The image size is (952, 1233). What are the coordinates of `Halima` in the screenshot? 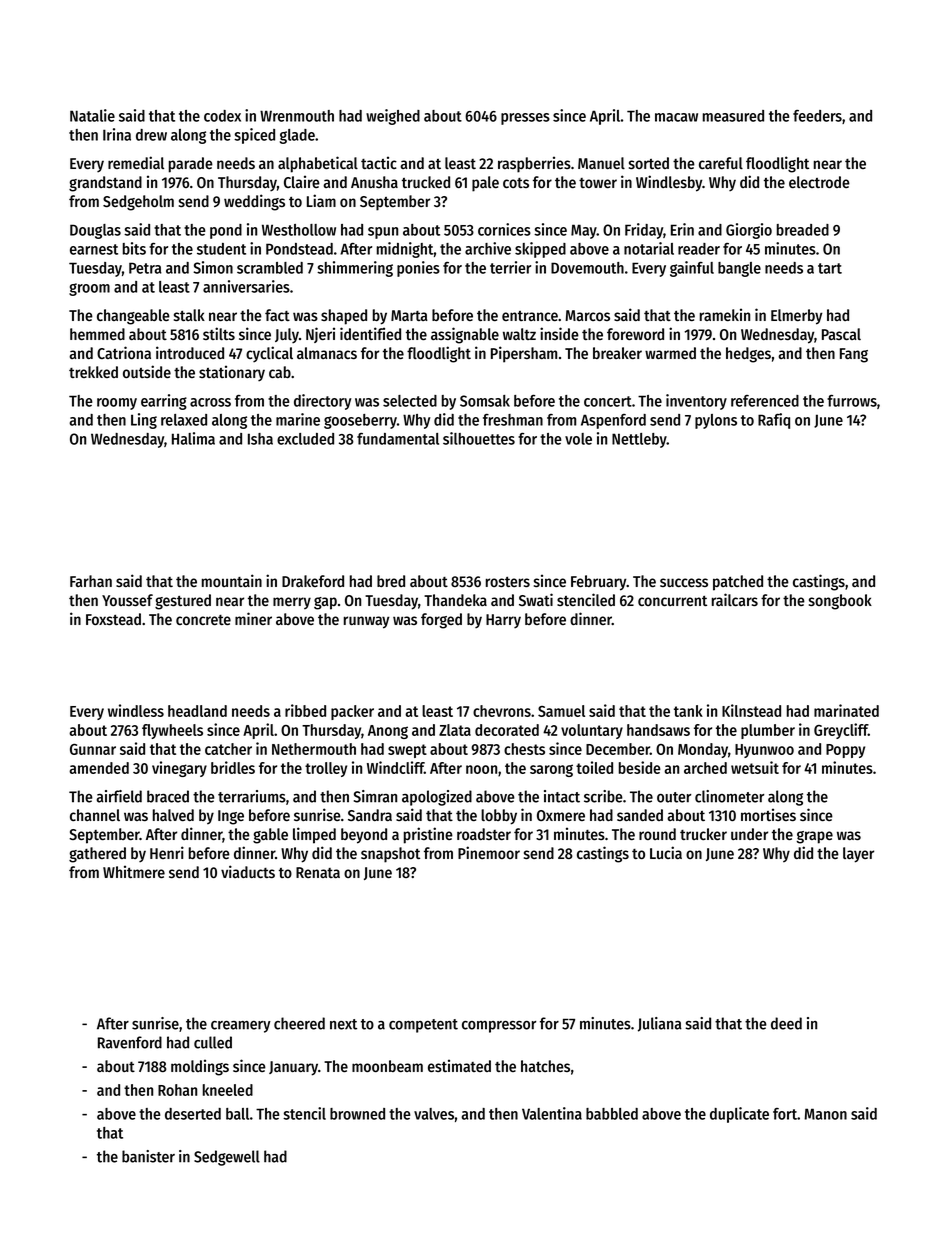 It's located at (193, 438).
